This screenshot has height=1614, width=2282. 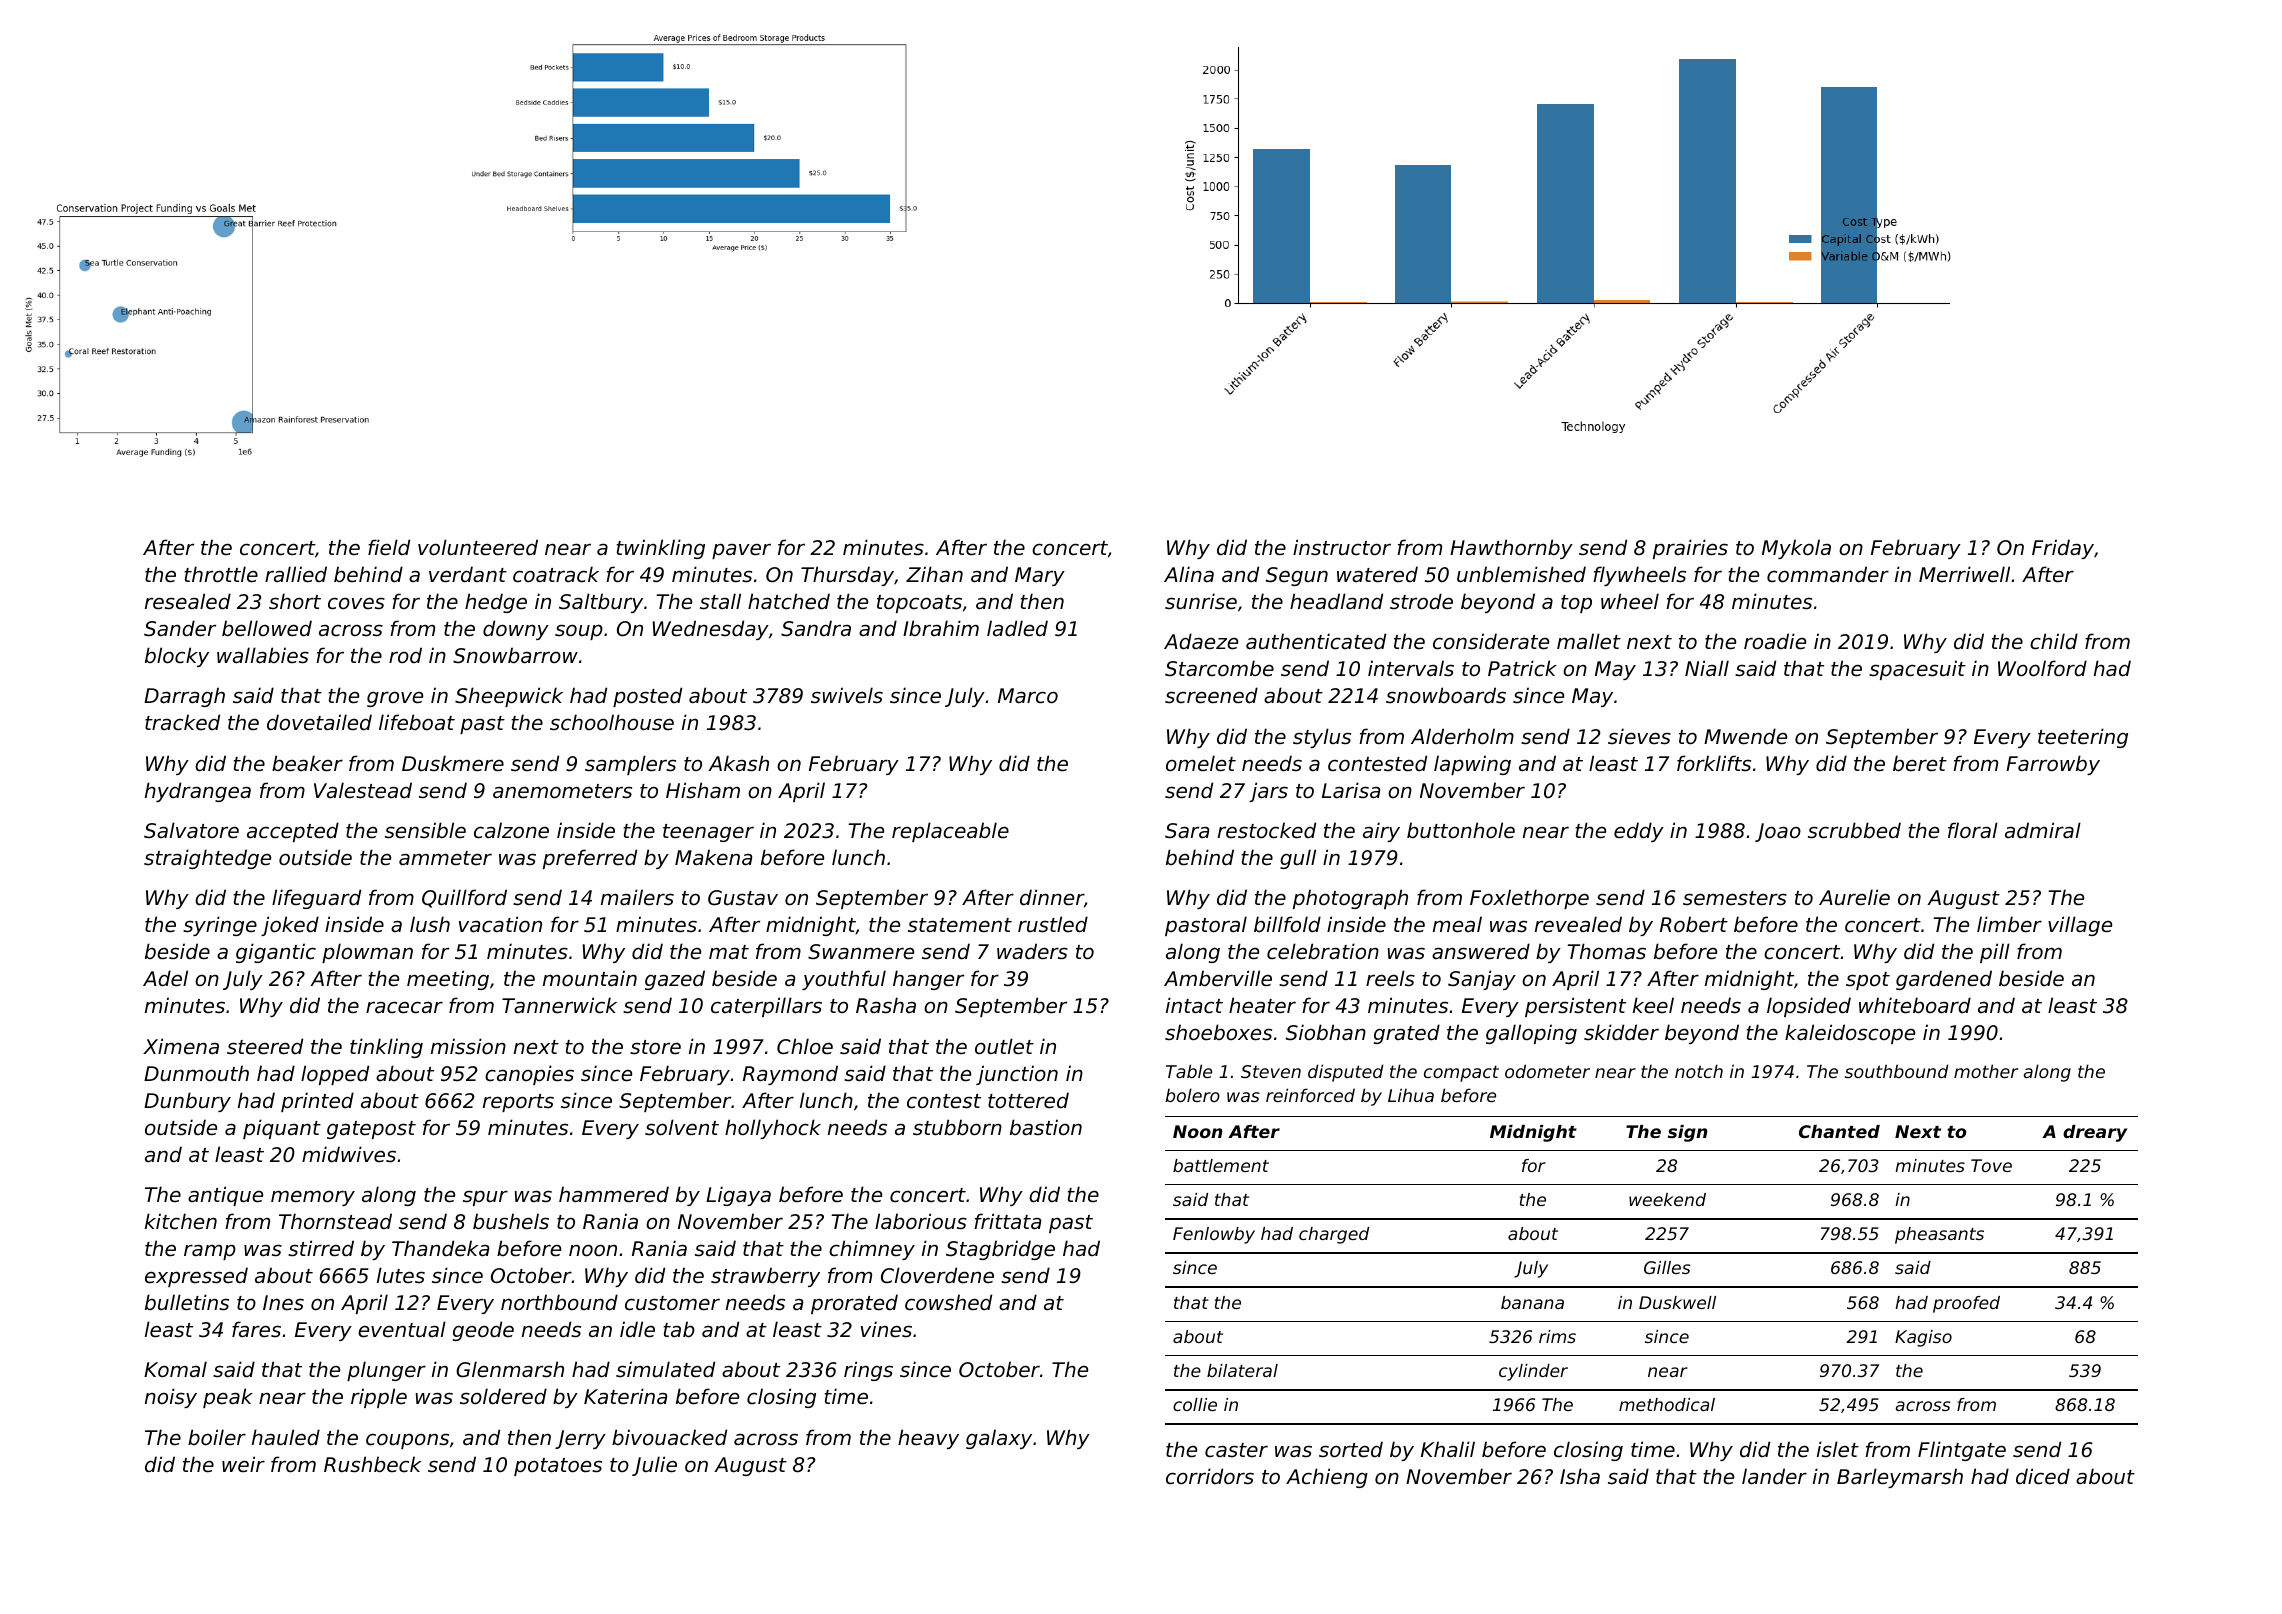 I want to click on corridors, so click(x=1210, y=1476).
